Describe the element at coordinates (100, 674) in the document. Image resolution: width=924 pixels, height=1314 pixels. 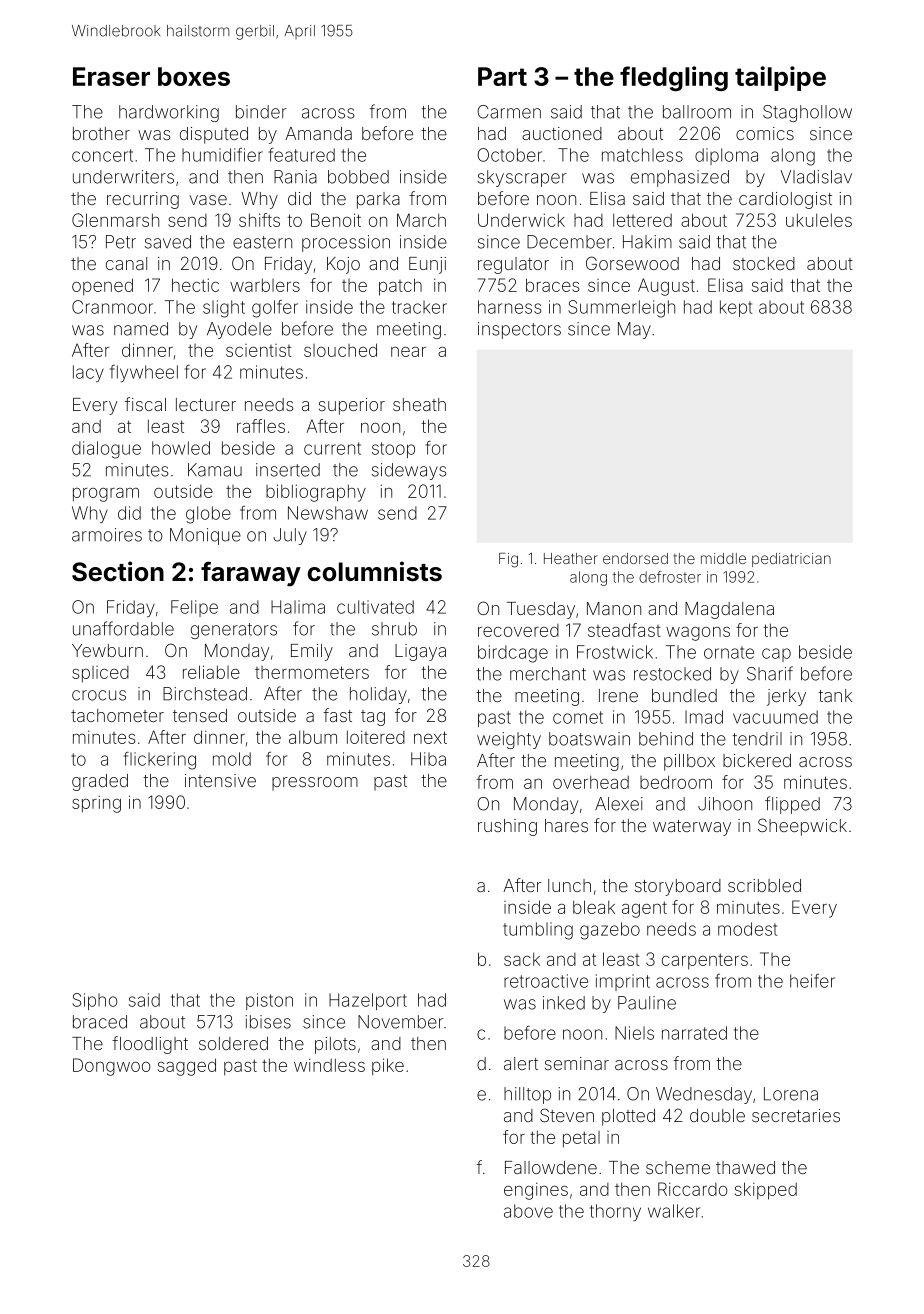
I see `spliced` at that location.
